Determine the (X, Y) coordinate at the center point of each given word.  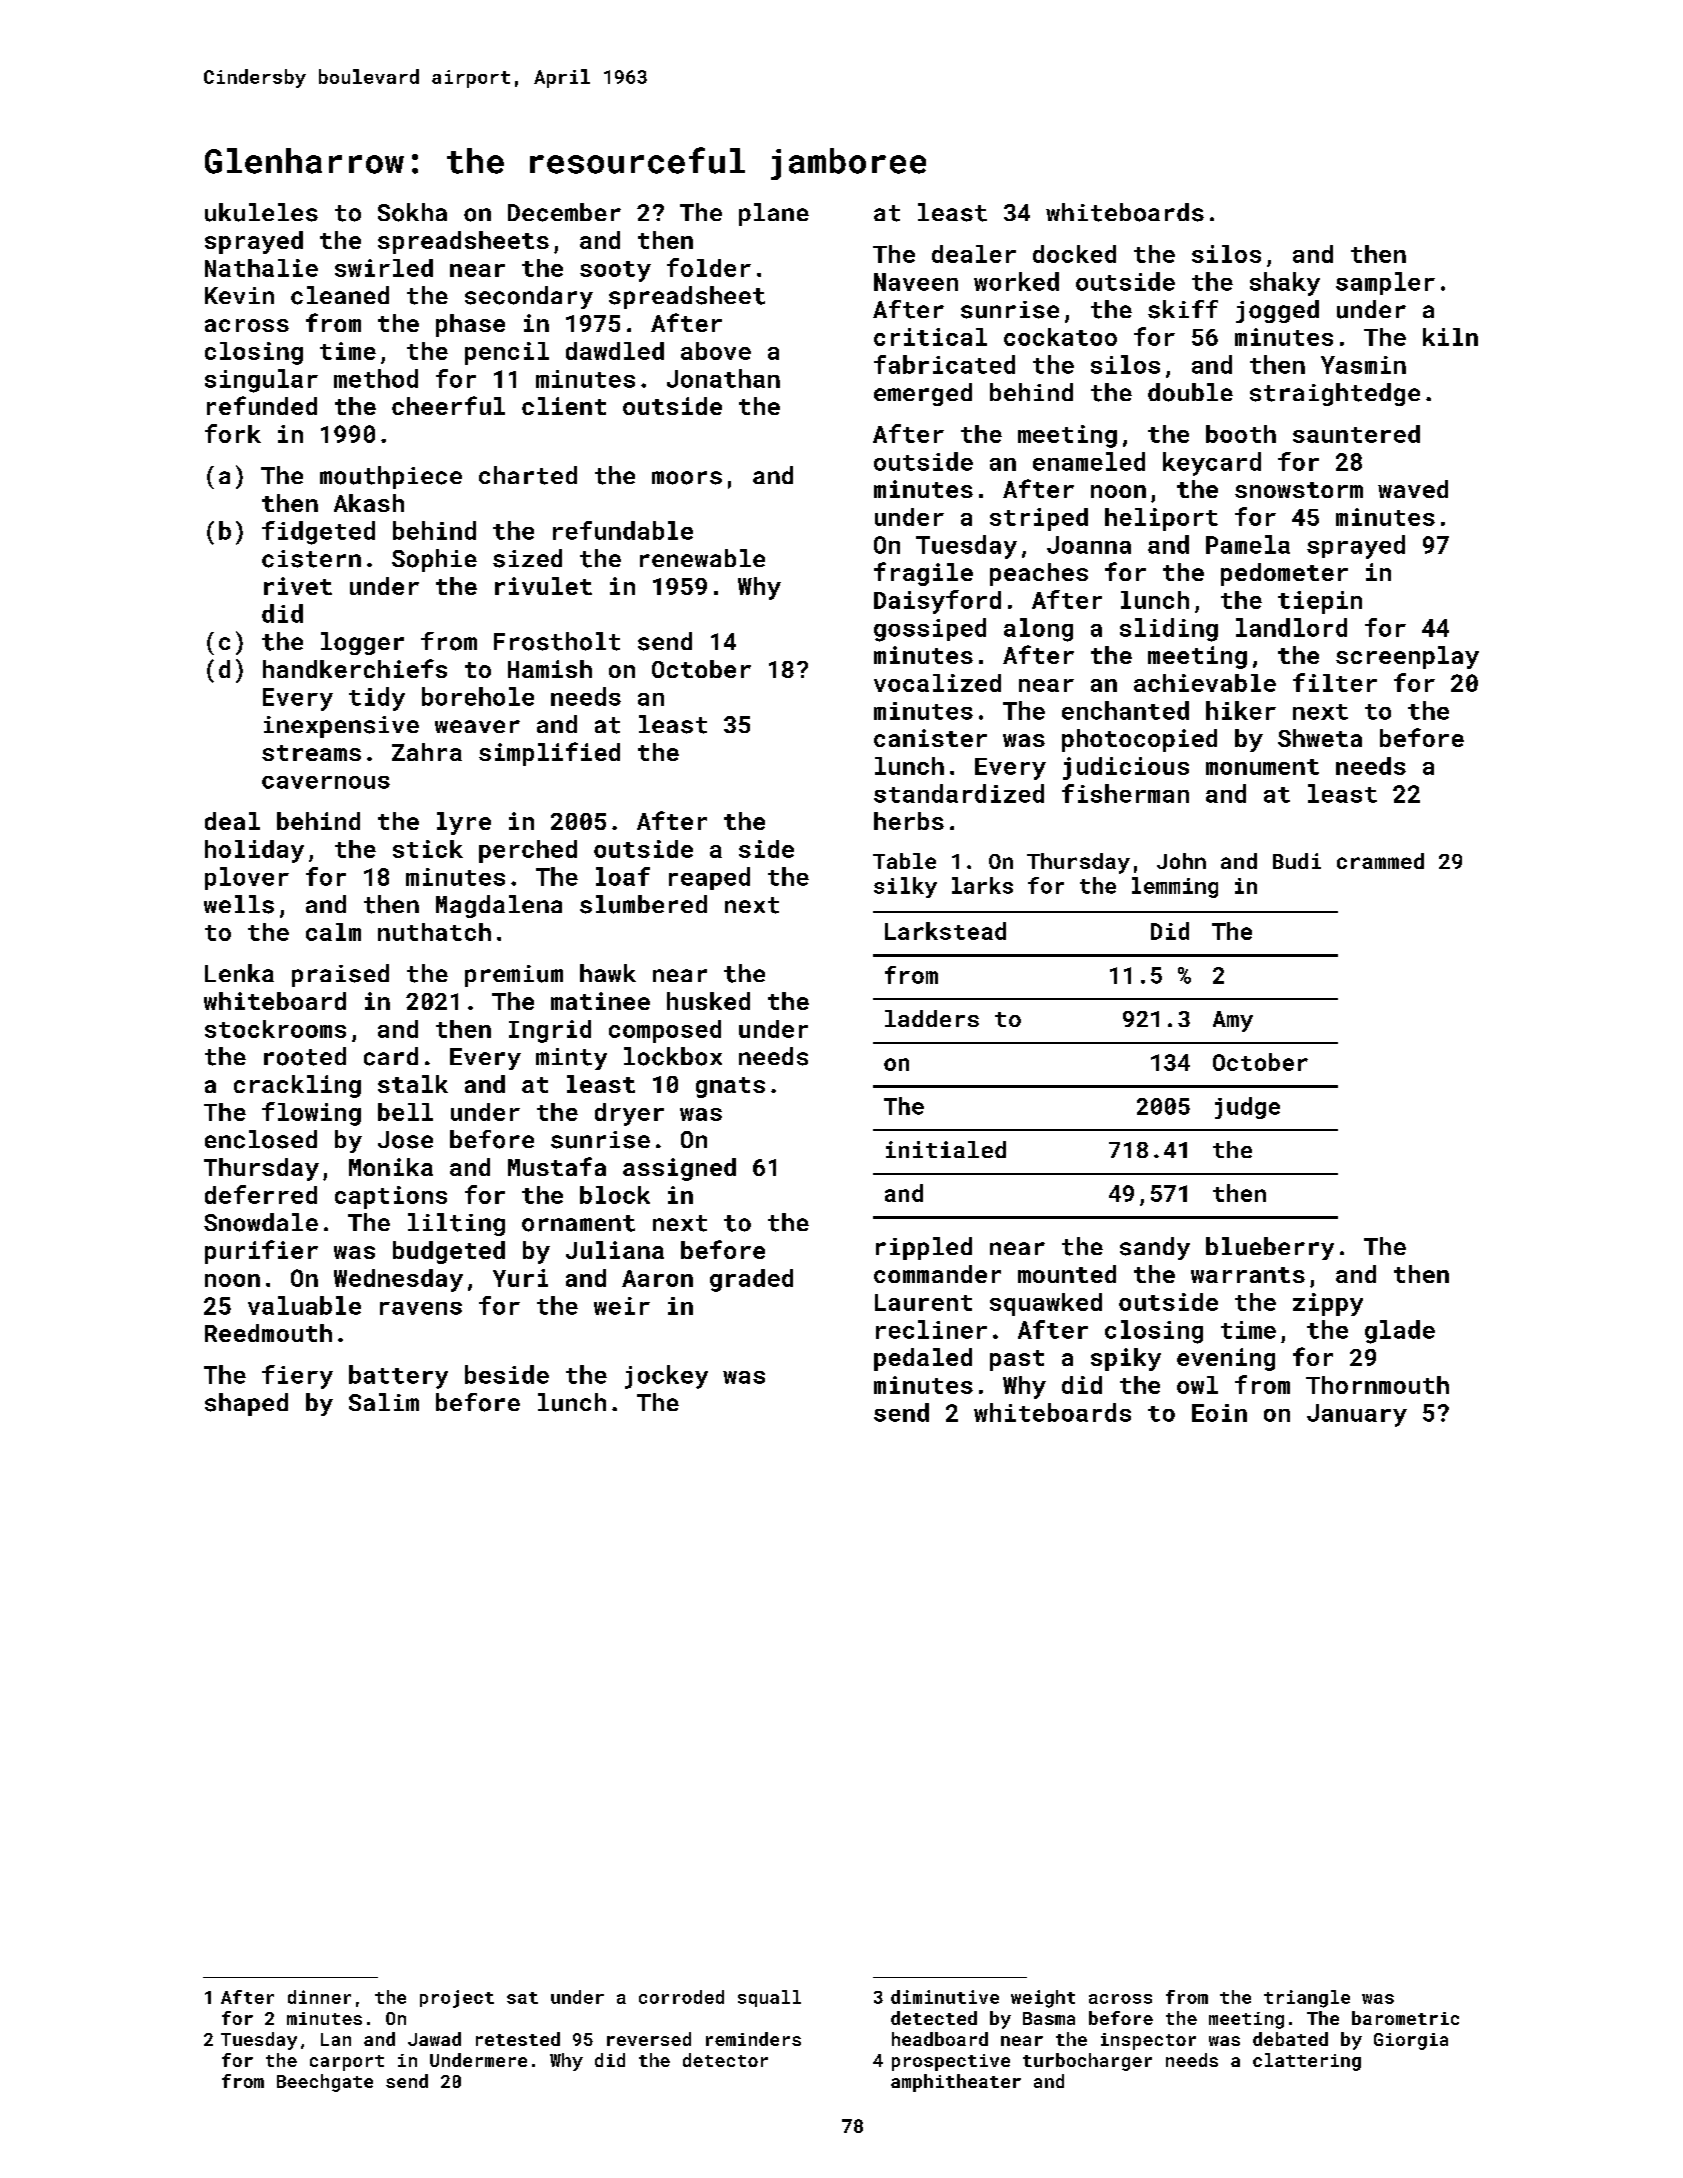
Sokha (412, 212)
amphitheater (956, 2083)
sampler (1385, 283)
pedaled (923, 1359)
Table (904, 861)
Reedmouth (268, 1333)
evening (1226, 1359)
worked (1016, 281)
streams (311, 753)
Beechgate (325, 2083)
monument (1262, 767)
